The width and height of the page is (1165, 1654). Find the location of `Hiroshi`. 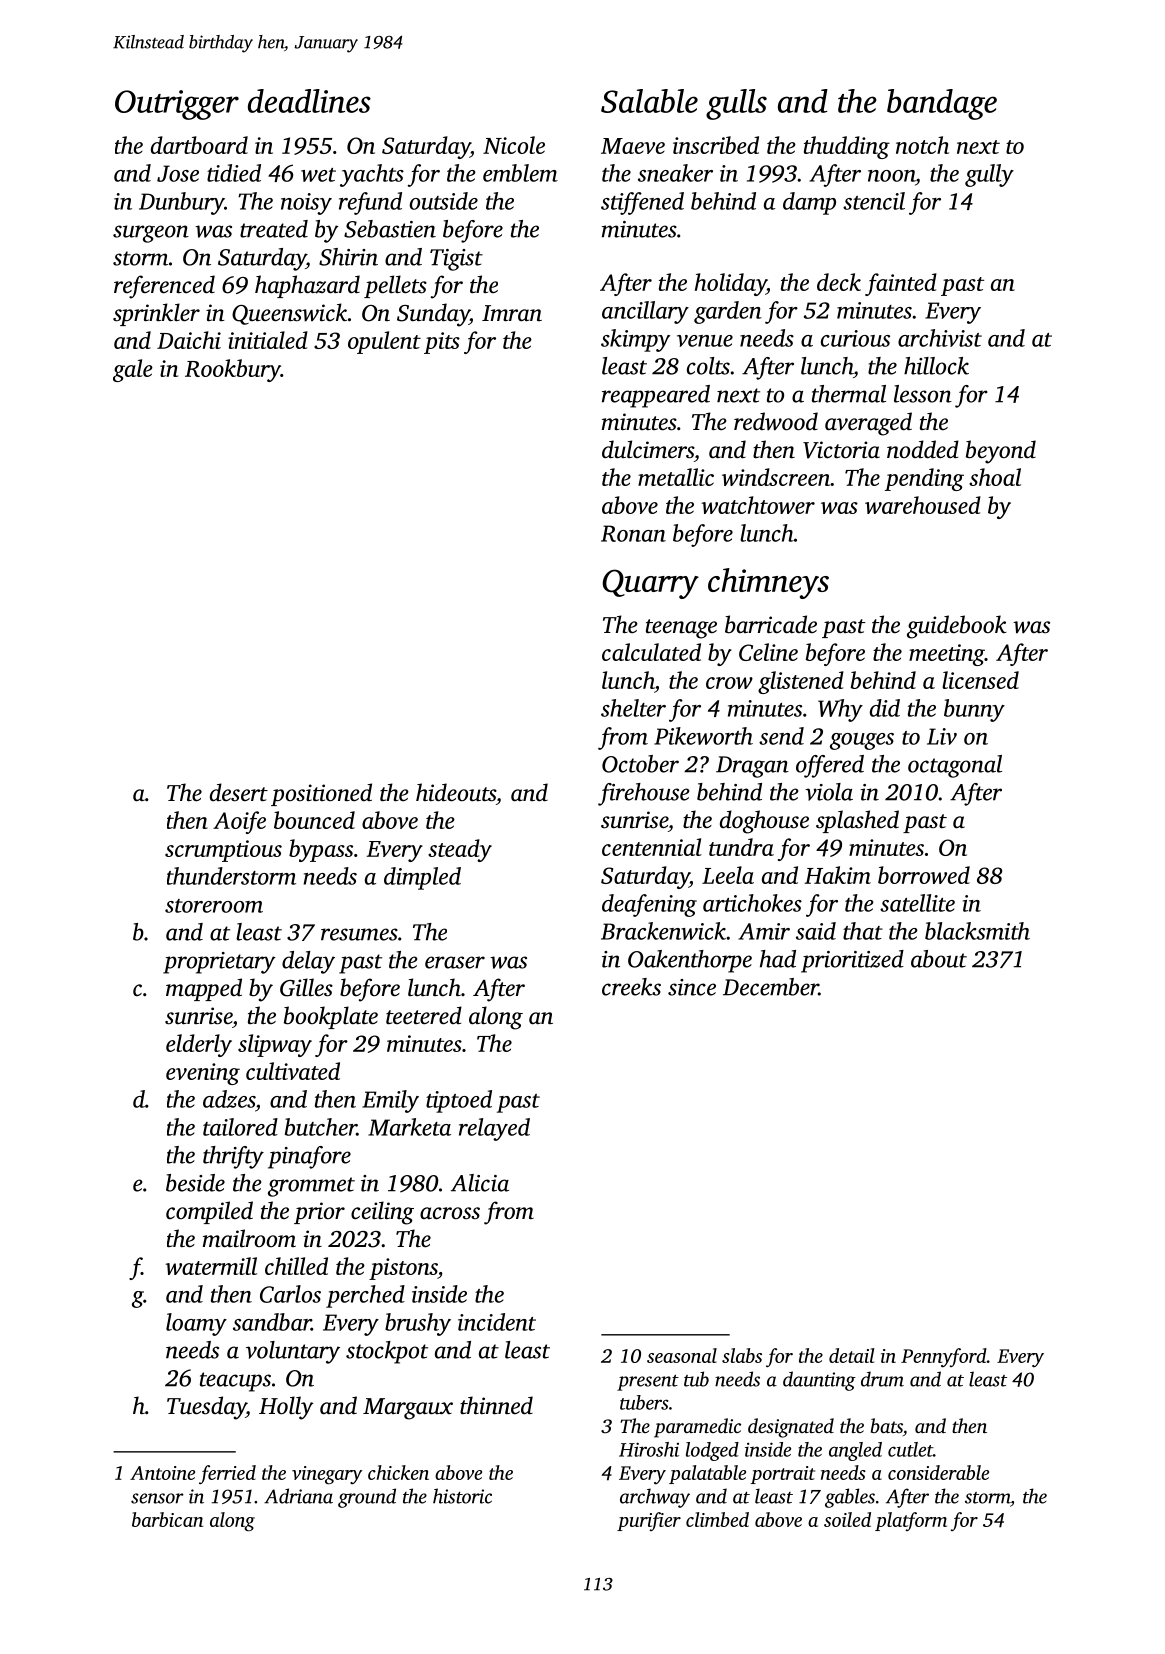

Hiroshi is located at coordinates (649, 1449).
